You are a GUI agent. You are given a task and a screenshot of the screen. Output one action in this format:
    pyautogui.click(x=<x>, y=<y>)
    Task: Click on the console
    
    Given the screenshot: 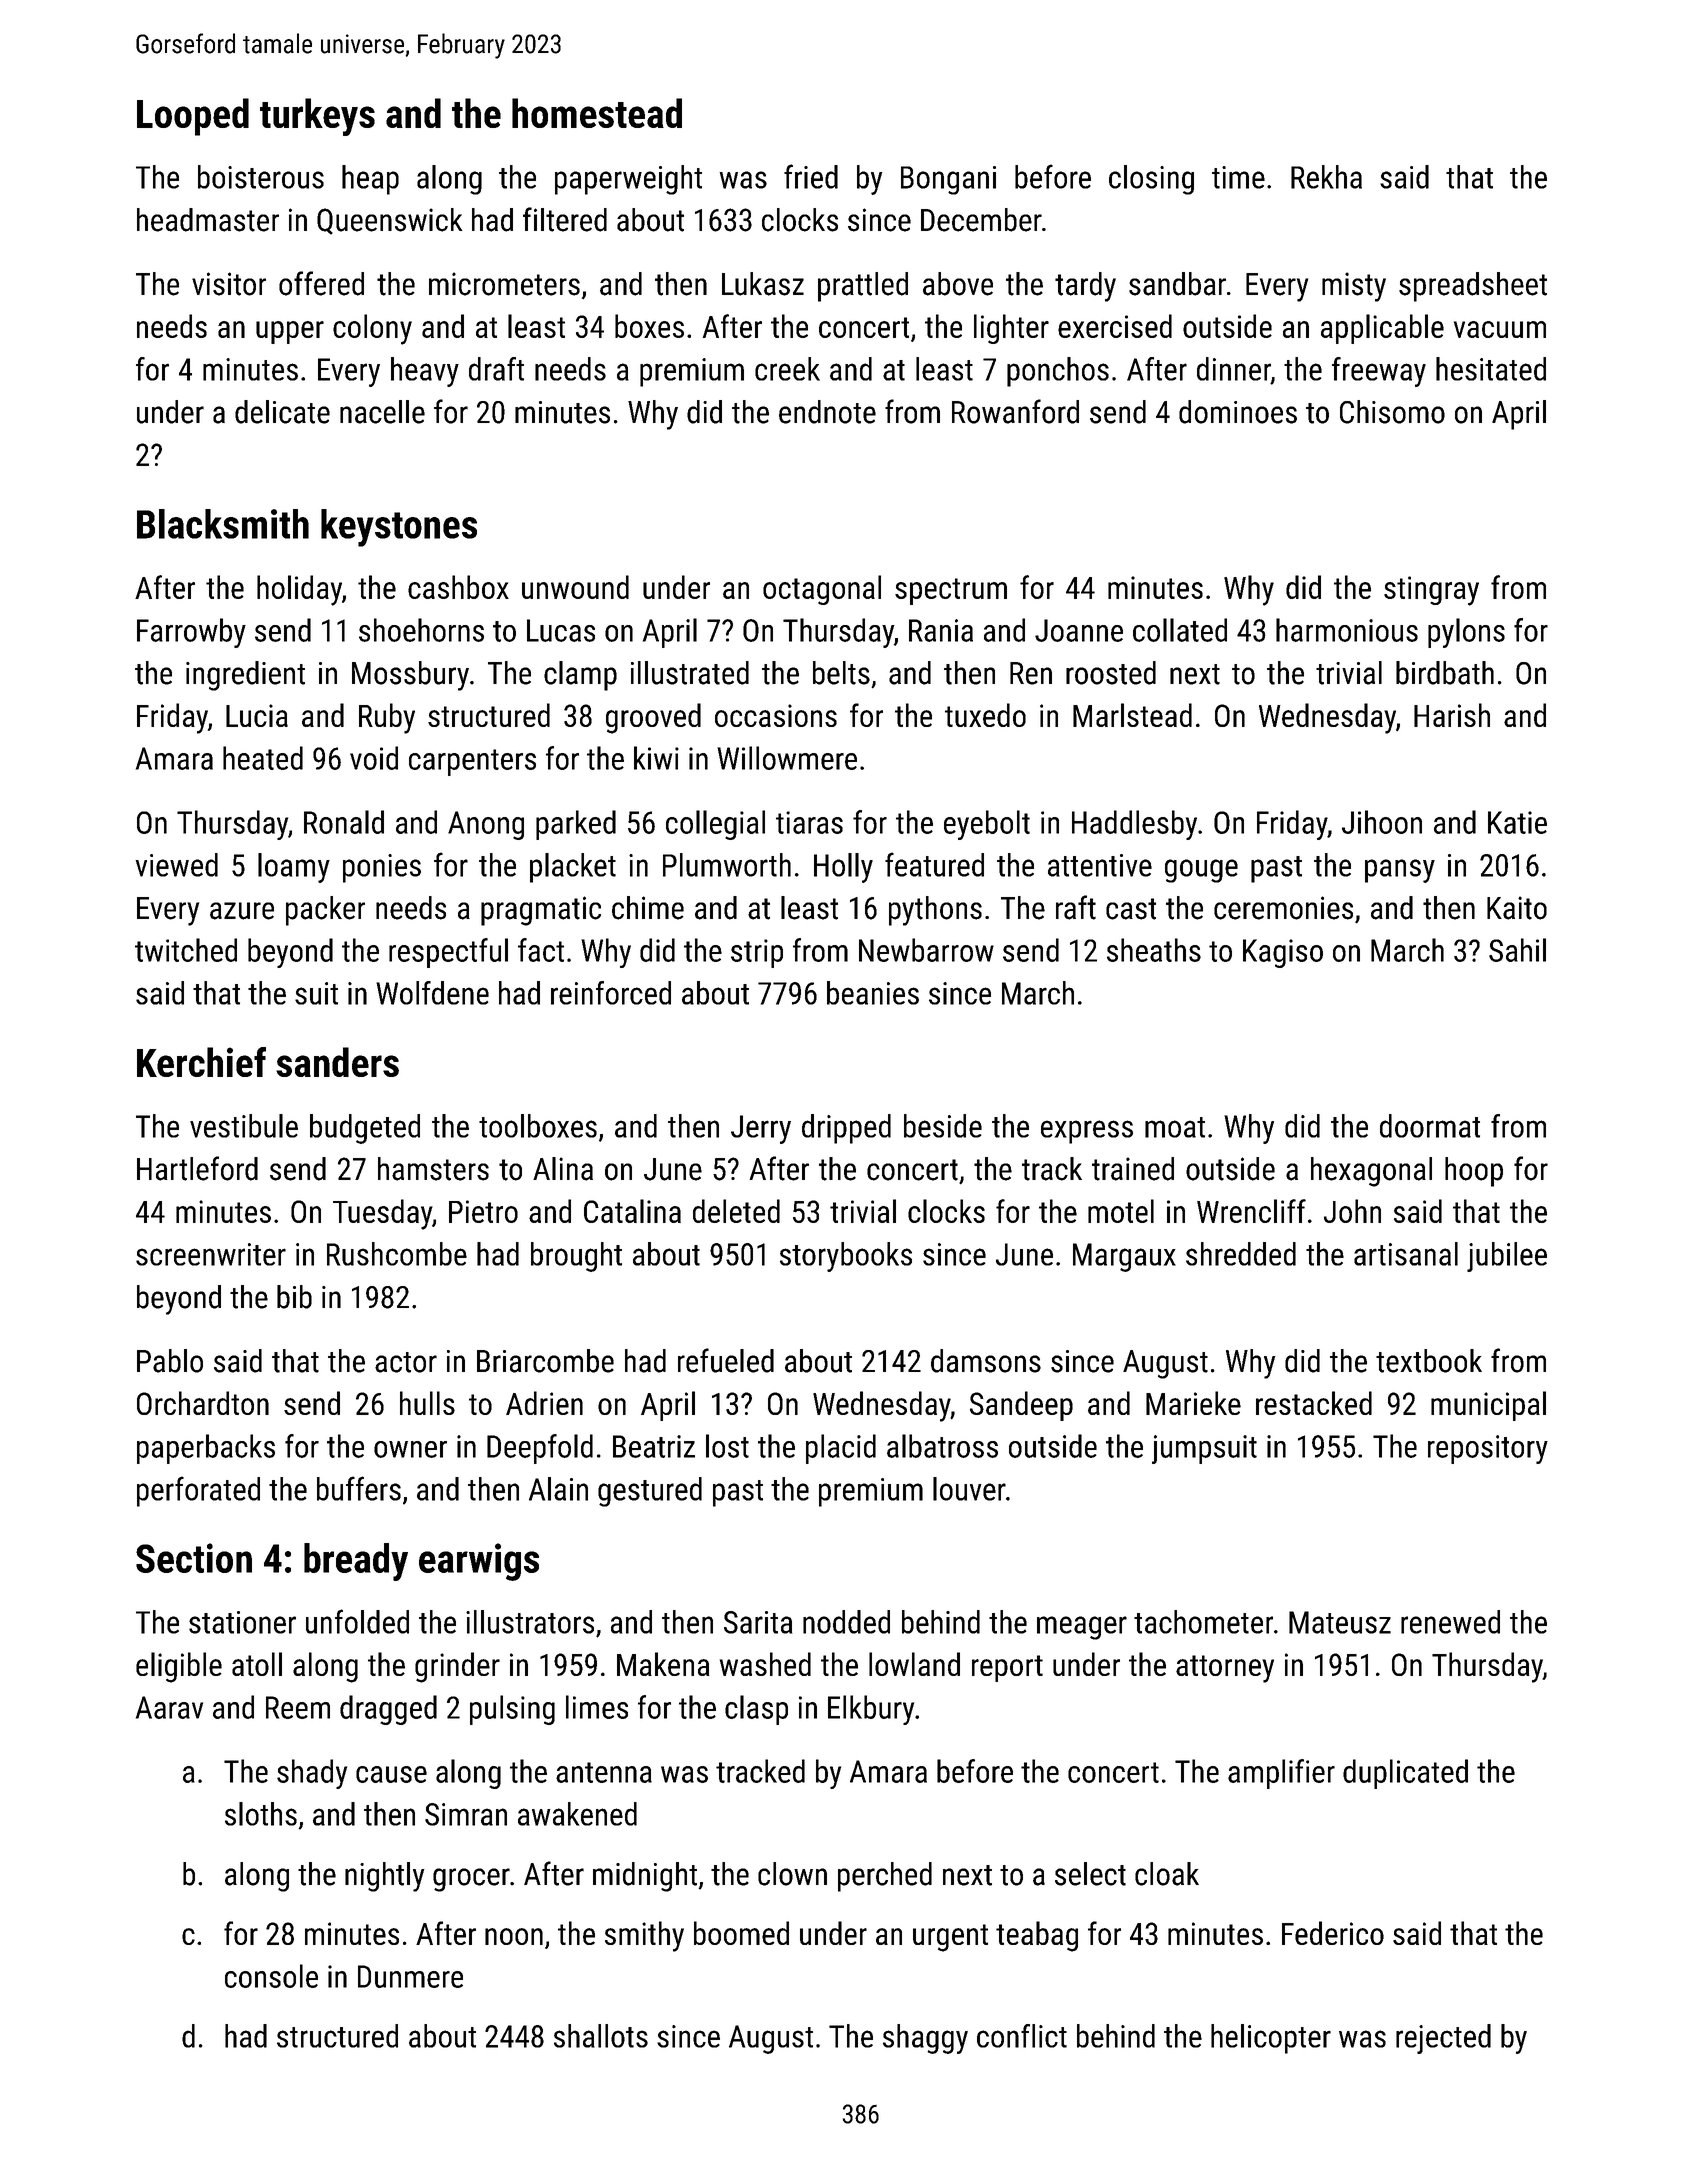 What is the action you would take?
    pyautogui.click(x=271, y=1976)
